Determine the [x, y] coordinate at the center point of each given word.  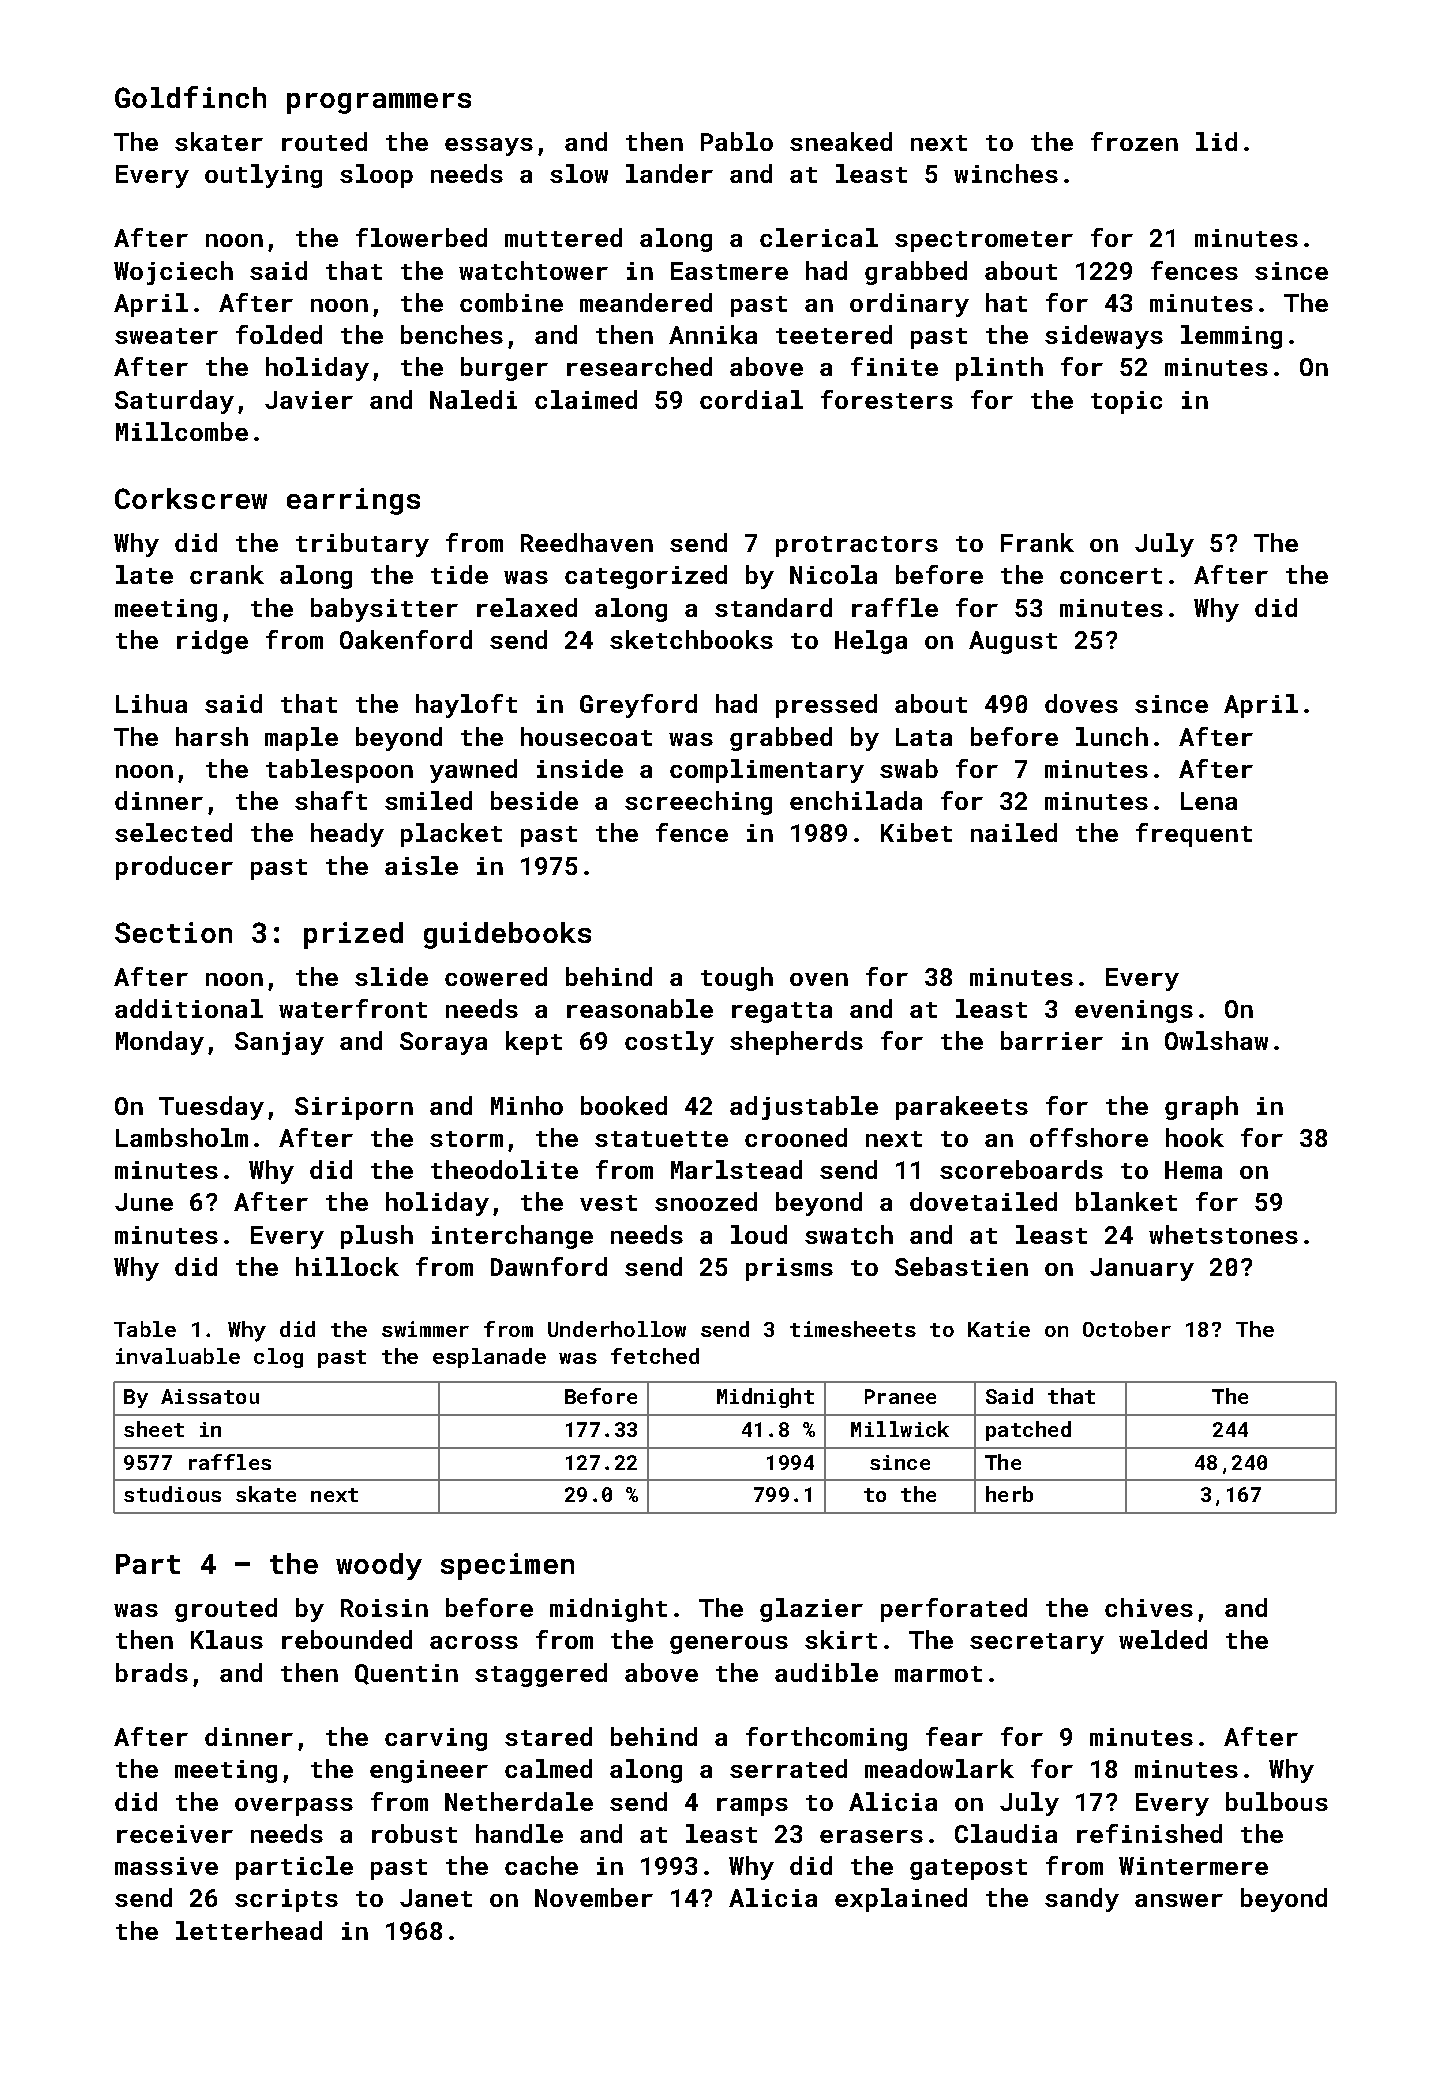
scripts [286, 1900]
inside [580, 768]
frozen [1134, 141]
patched [1028, 1431]
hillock [347, 1266]
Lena [1209, 801]
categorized [646, 577]
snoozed [706, 1201]
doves [1081, 703]
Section [173, 932]
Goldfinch [190, 97]
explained [901, 1900]
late [144, 574]
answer [1179, 1900]
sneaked [841, 141]
